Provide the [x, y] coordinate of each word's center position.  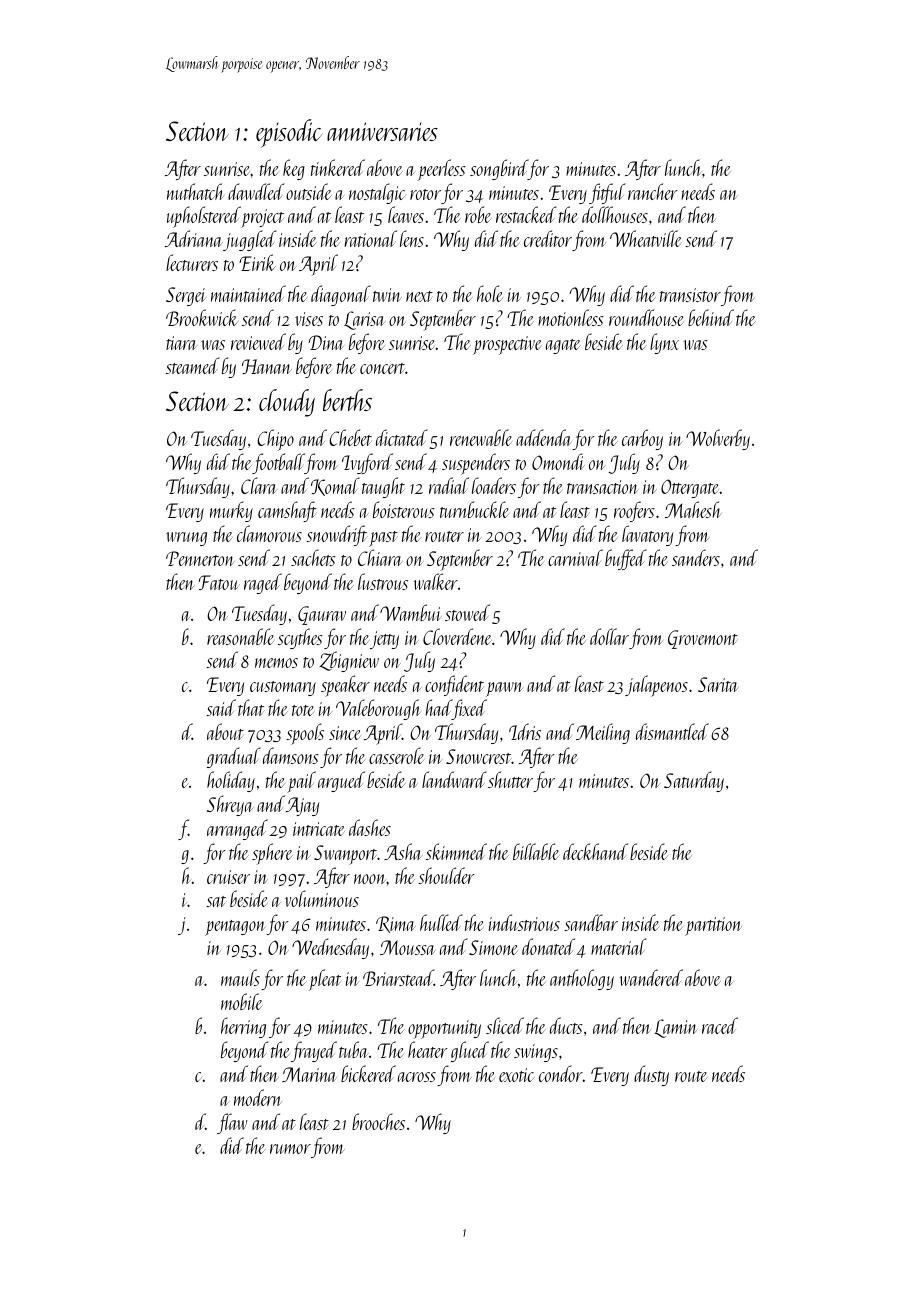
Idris [525, 731]
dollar [609, 636]
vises [309, 319]
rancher [652, 191]
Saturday [694, 781]
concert [382, 368]
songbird [499, 169]
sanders [696, 557]
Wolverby [718, 439]
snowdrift [336, 535]
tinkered [338, 167]
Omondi [558, 461]
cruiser [228, 877]
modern [257, 1097]
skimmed [456, 851]
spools [305, 734]
